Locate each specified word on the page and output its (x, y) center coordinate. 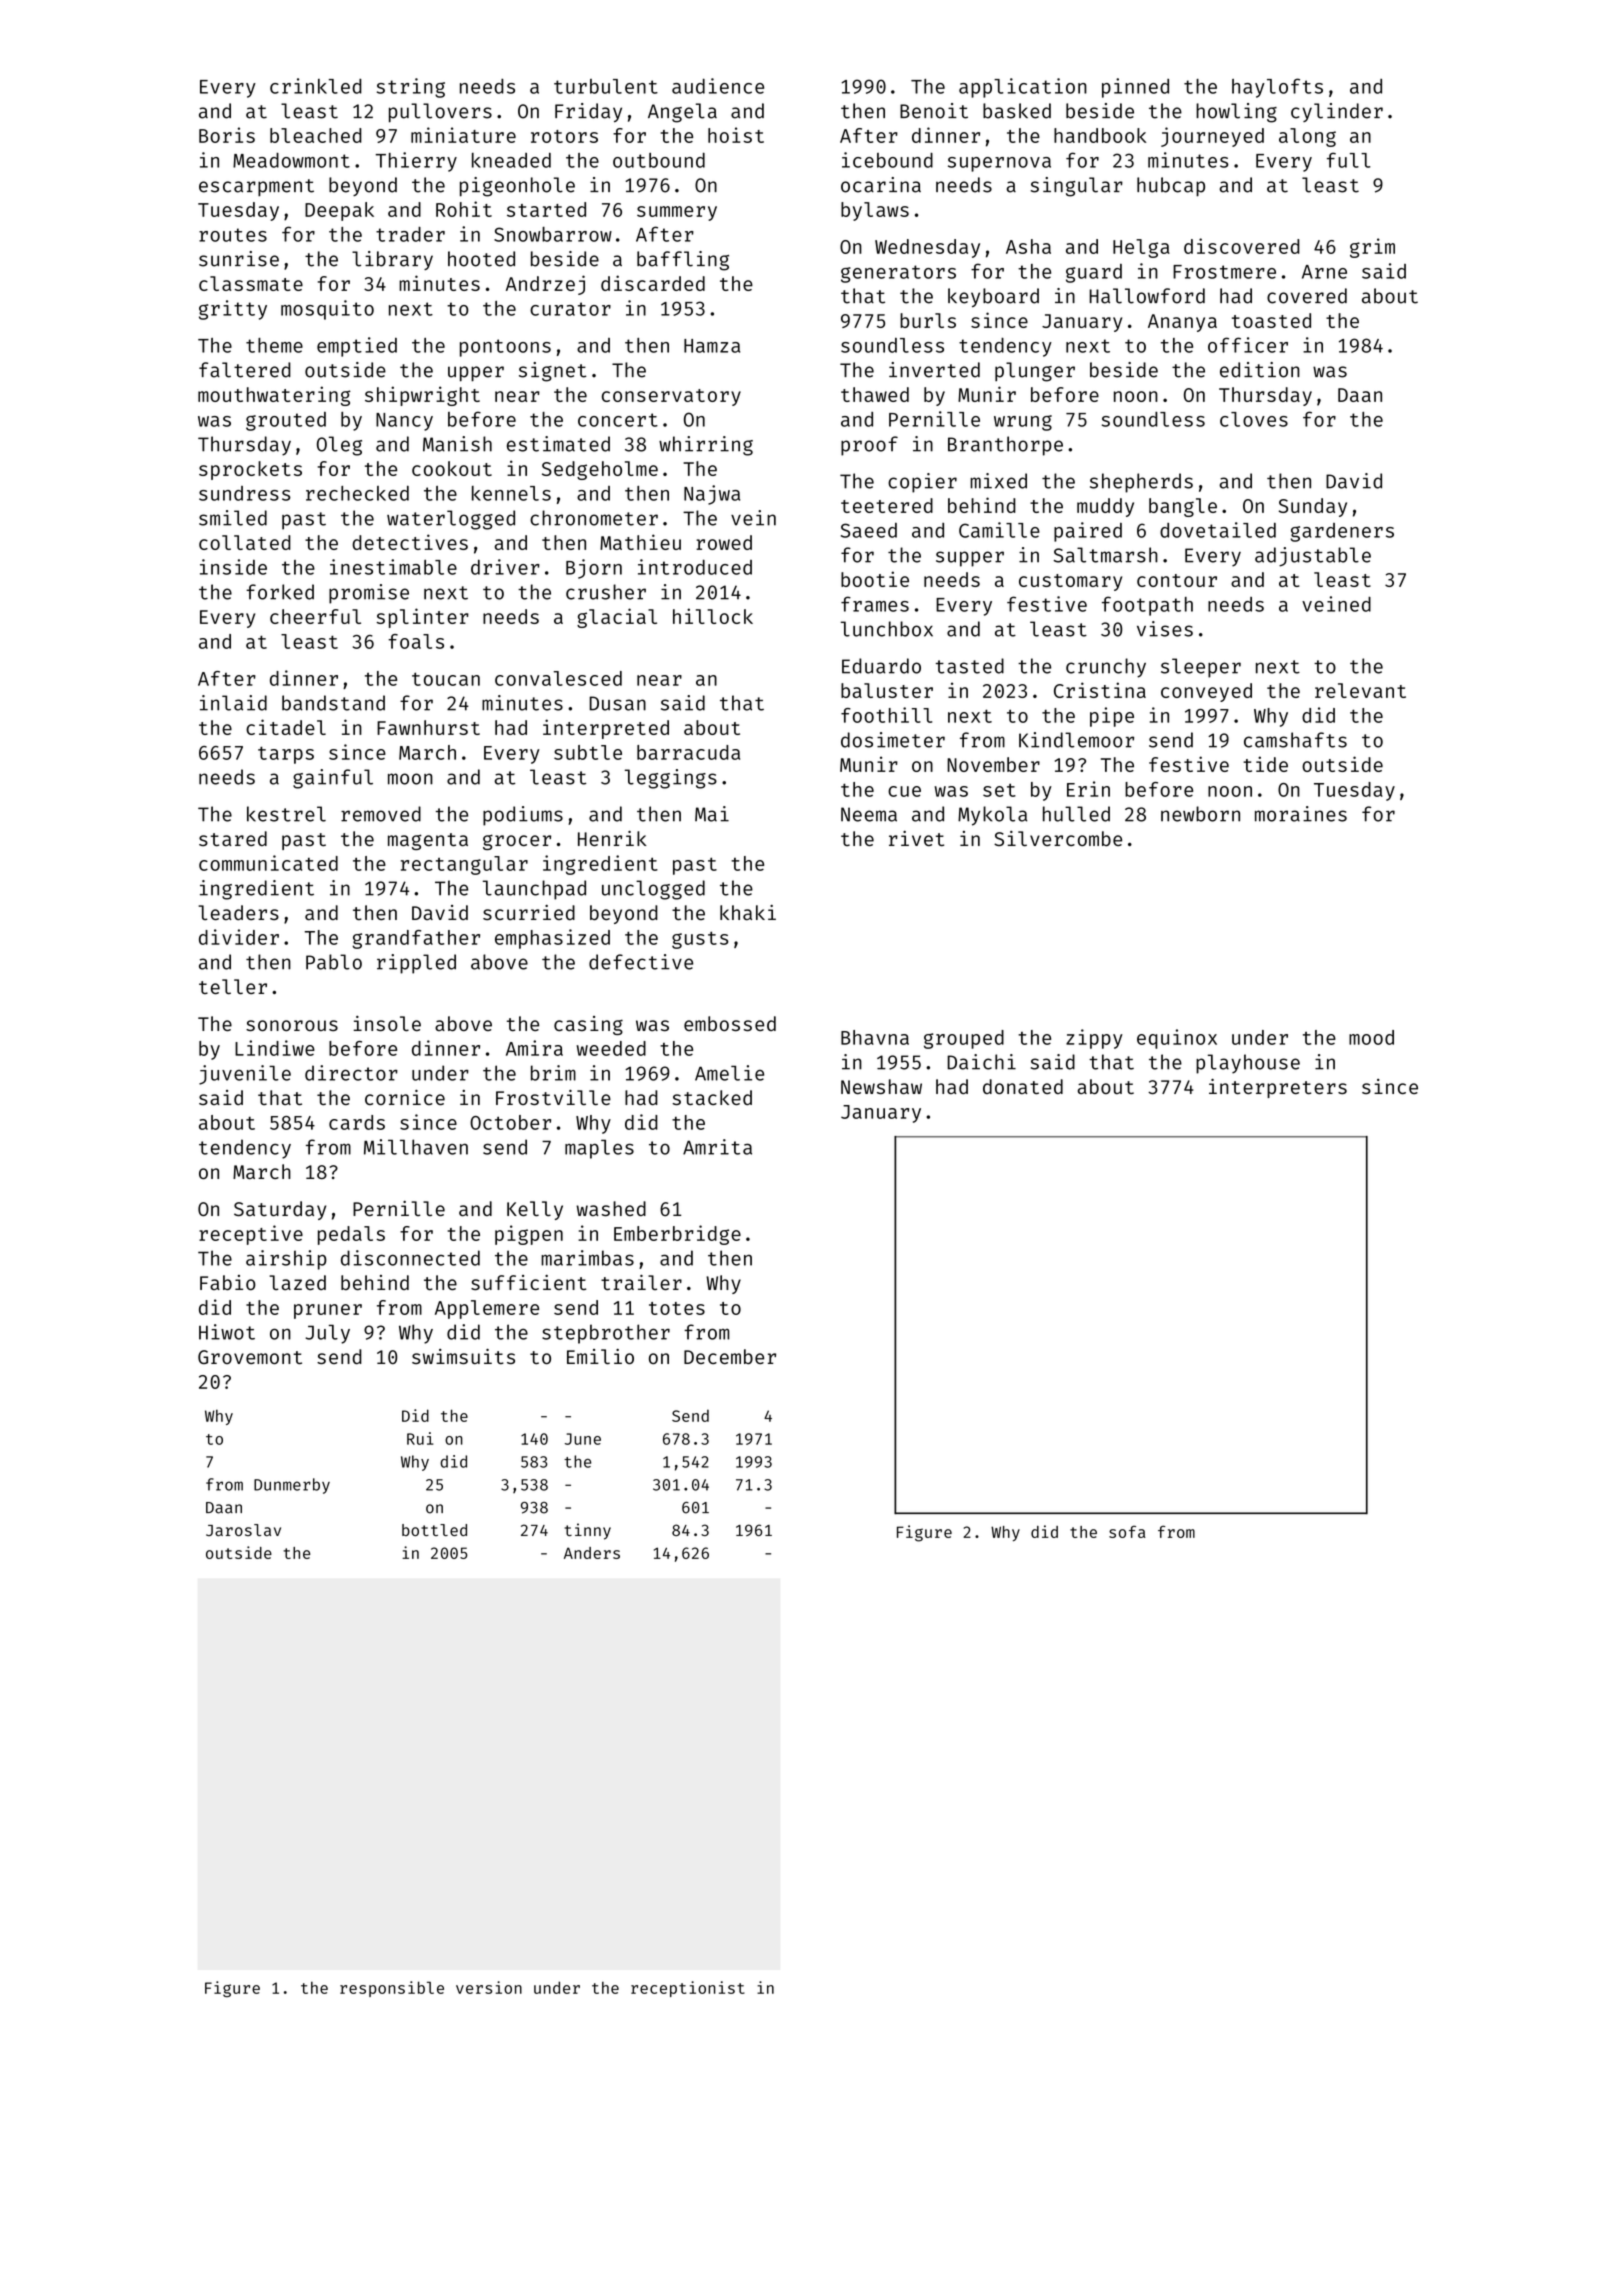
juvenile (245, 1075)
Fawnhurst (428, 727)
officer (1248, 345)
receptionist (688, 1989)
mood (1371, 1037)
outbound (659, 160)
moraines (1301, 814)
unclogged (653, 890)
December (730, 1356)
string (411, 88)
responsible (392, 1989)
